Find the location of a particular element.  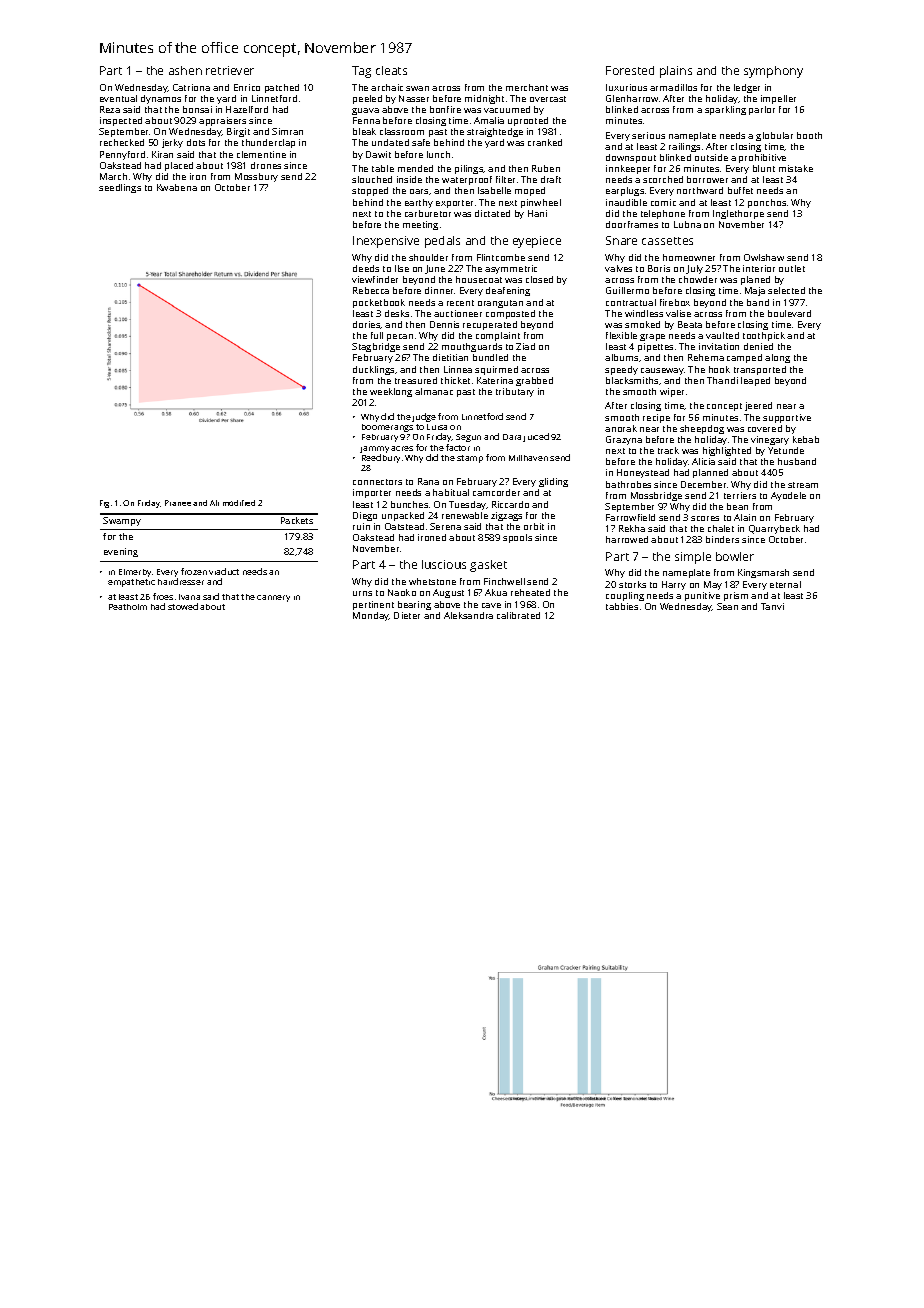

Catriona is located at coordinates (191, 87).
